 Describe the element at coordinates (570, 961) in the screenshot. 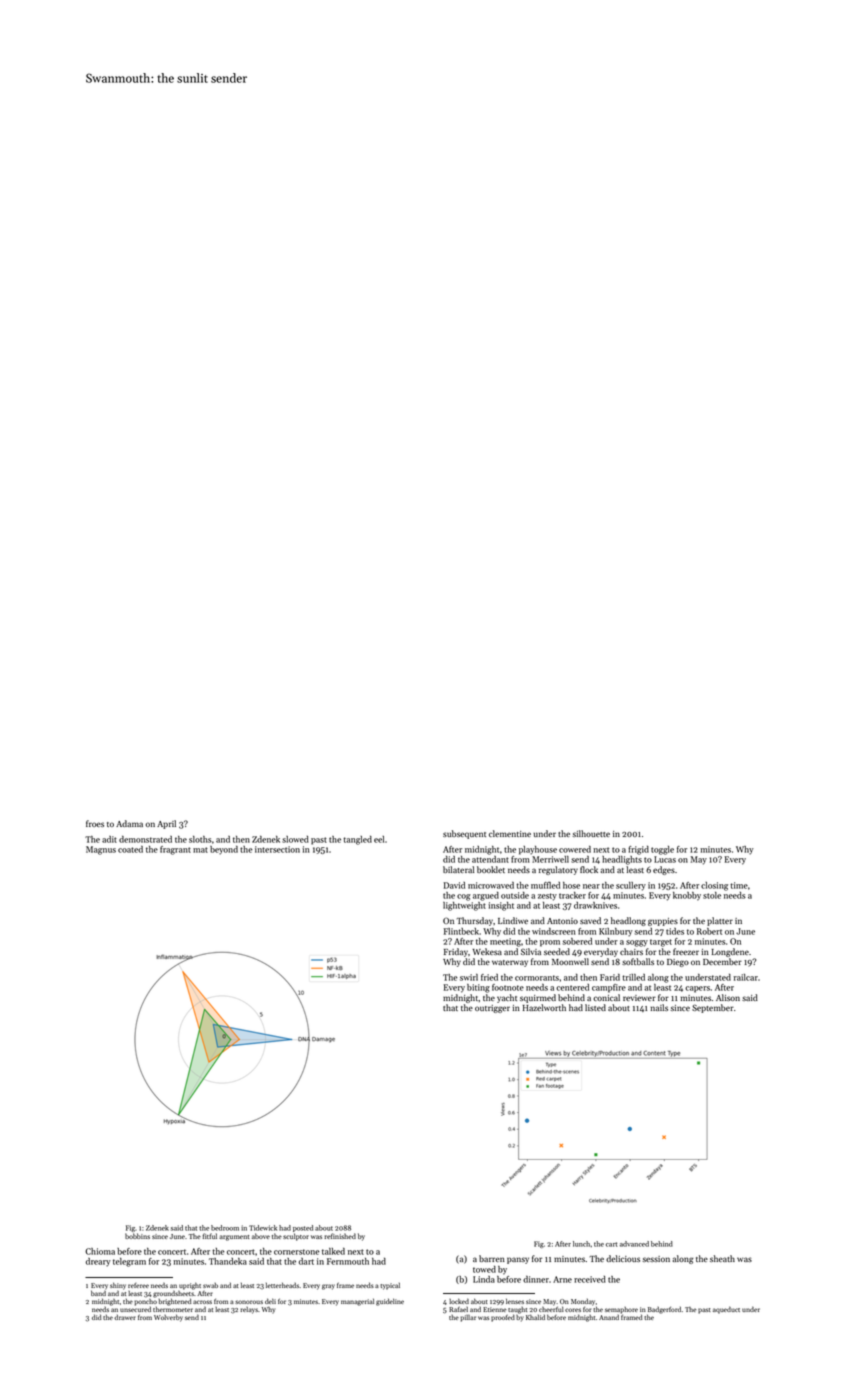

I see `Moonwell` at that location.
